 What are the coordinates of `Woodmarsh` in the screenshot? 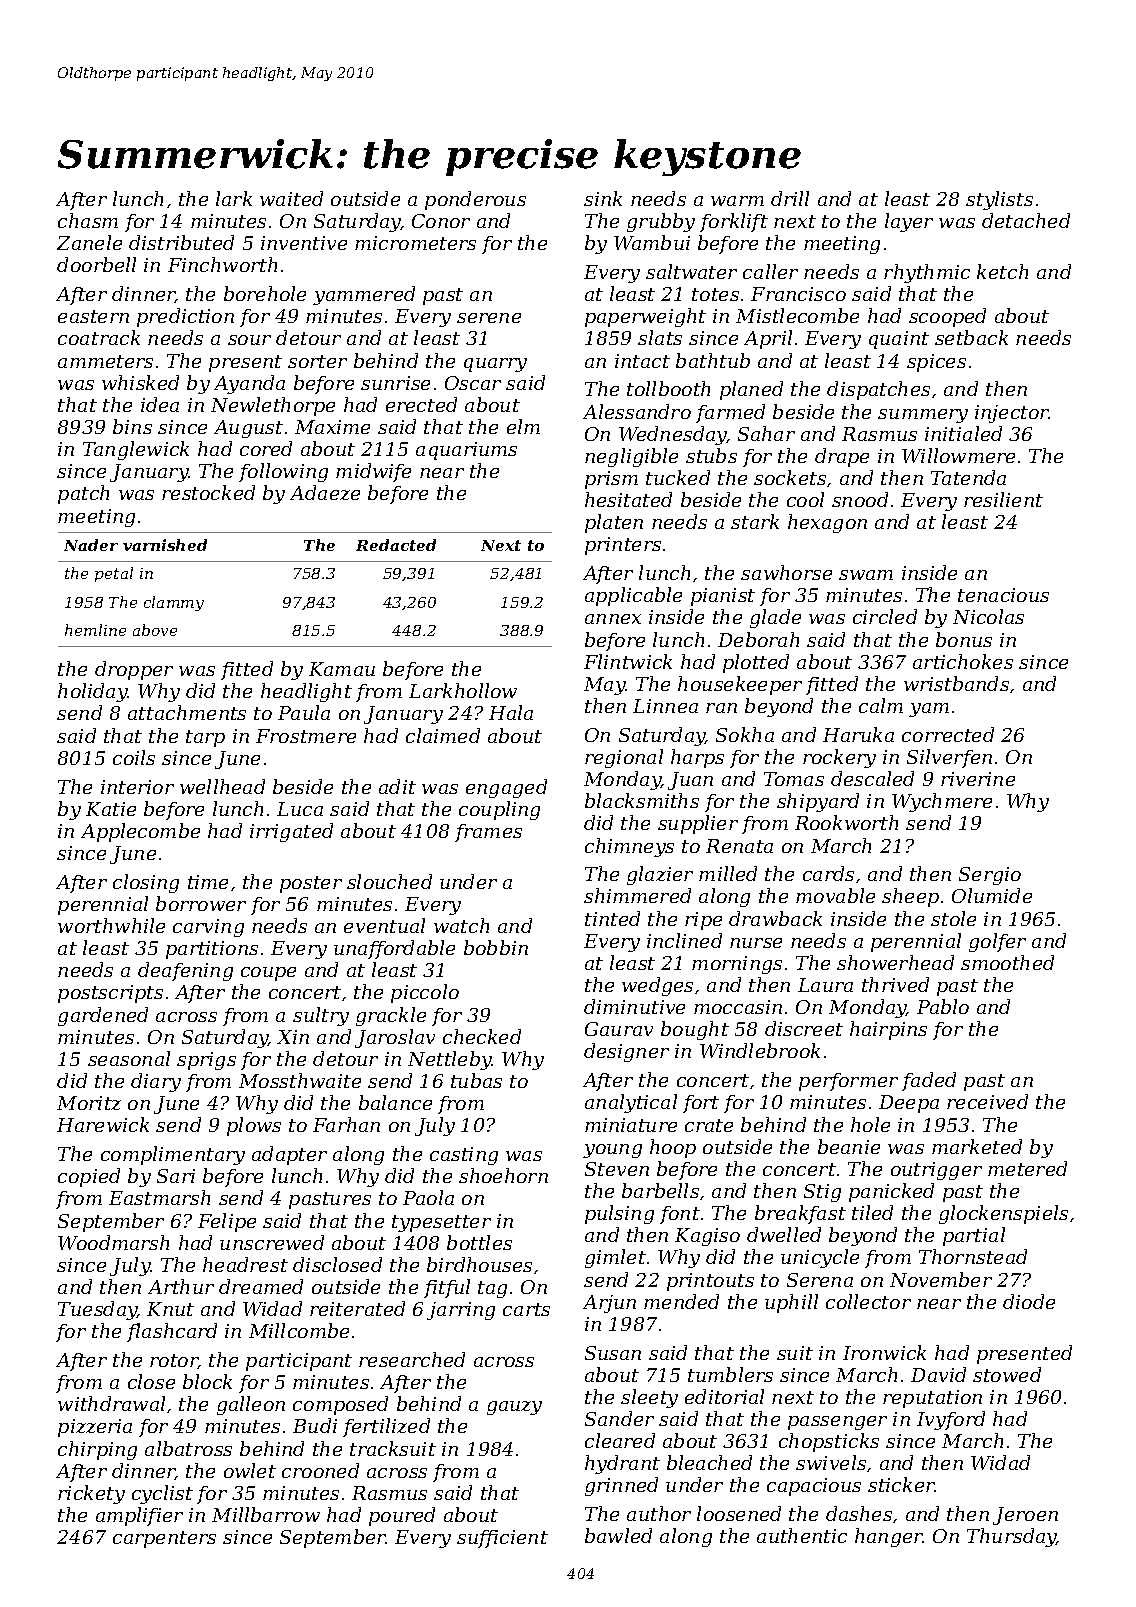 It's located at (113, 1242).
